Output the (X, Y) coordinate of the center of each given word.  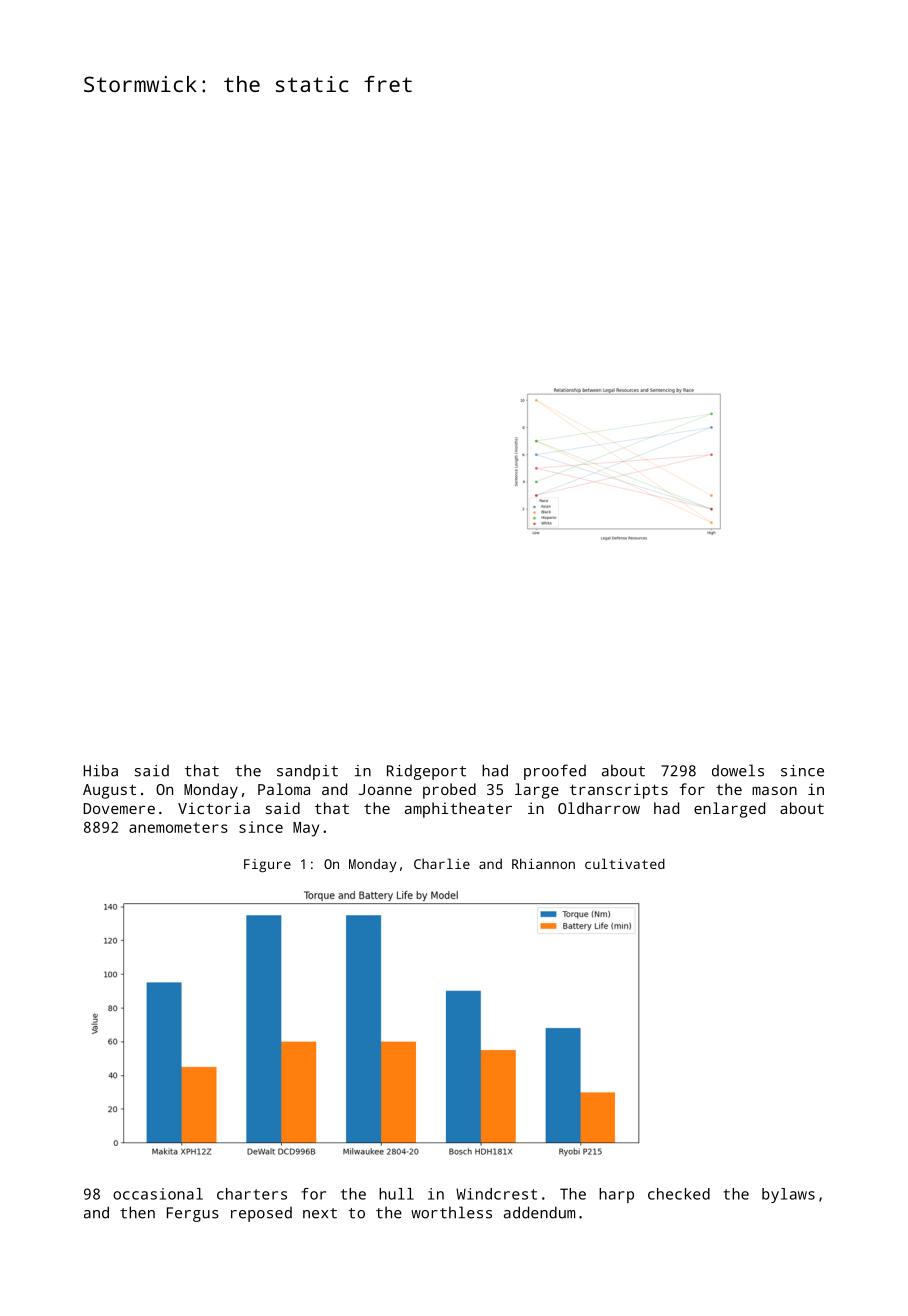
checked (679, 1194)
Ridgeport (426, 772)
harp (616, 1195)
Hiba (100, 770)
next (320, 1213)
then (137, 1212)
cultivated (625, 863)
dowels (738, 770)
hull (396, 1194)
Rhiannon (543, 863)
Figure (267, 865)
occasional (158, 1194)
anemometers (178, 827)
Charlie (442, 863)
